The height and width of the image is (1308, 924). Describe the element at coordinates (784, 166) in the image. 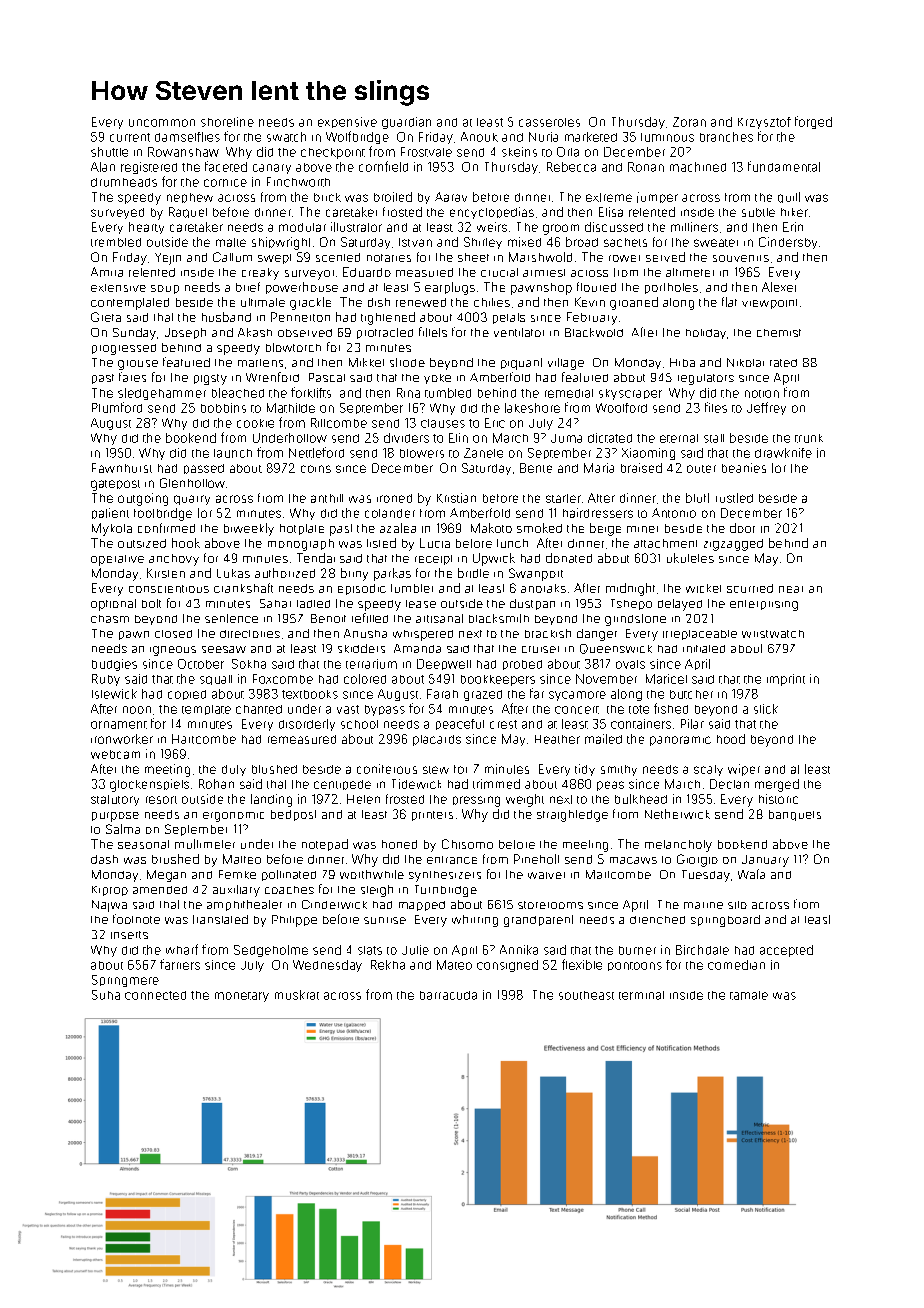

I see `fundamental` at that location.
